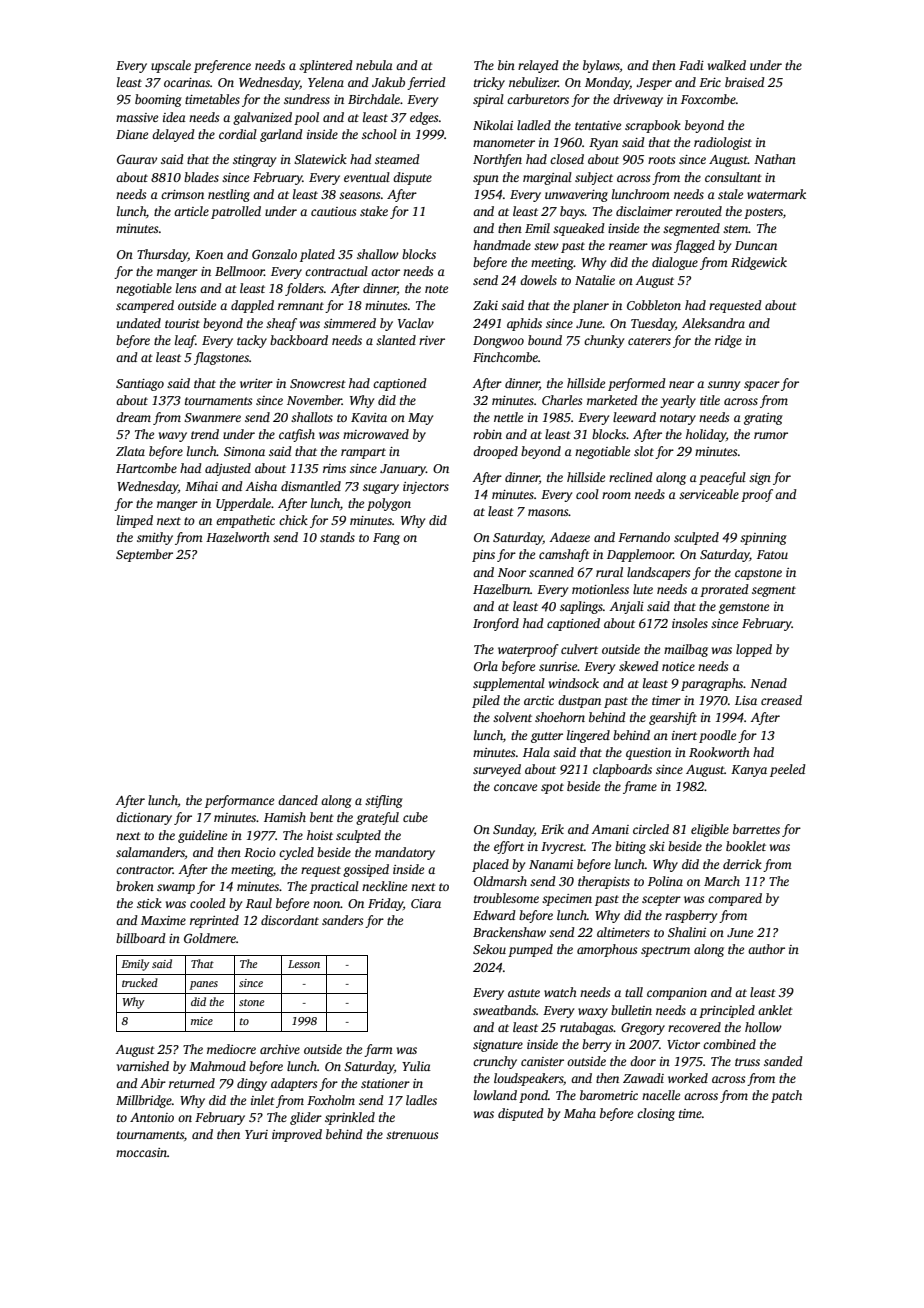 This image has width=924, height=1308. Describe the element at coordinates (658, 573) in the image. I see `landscapers` at that location.
